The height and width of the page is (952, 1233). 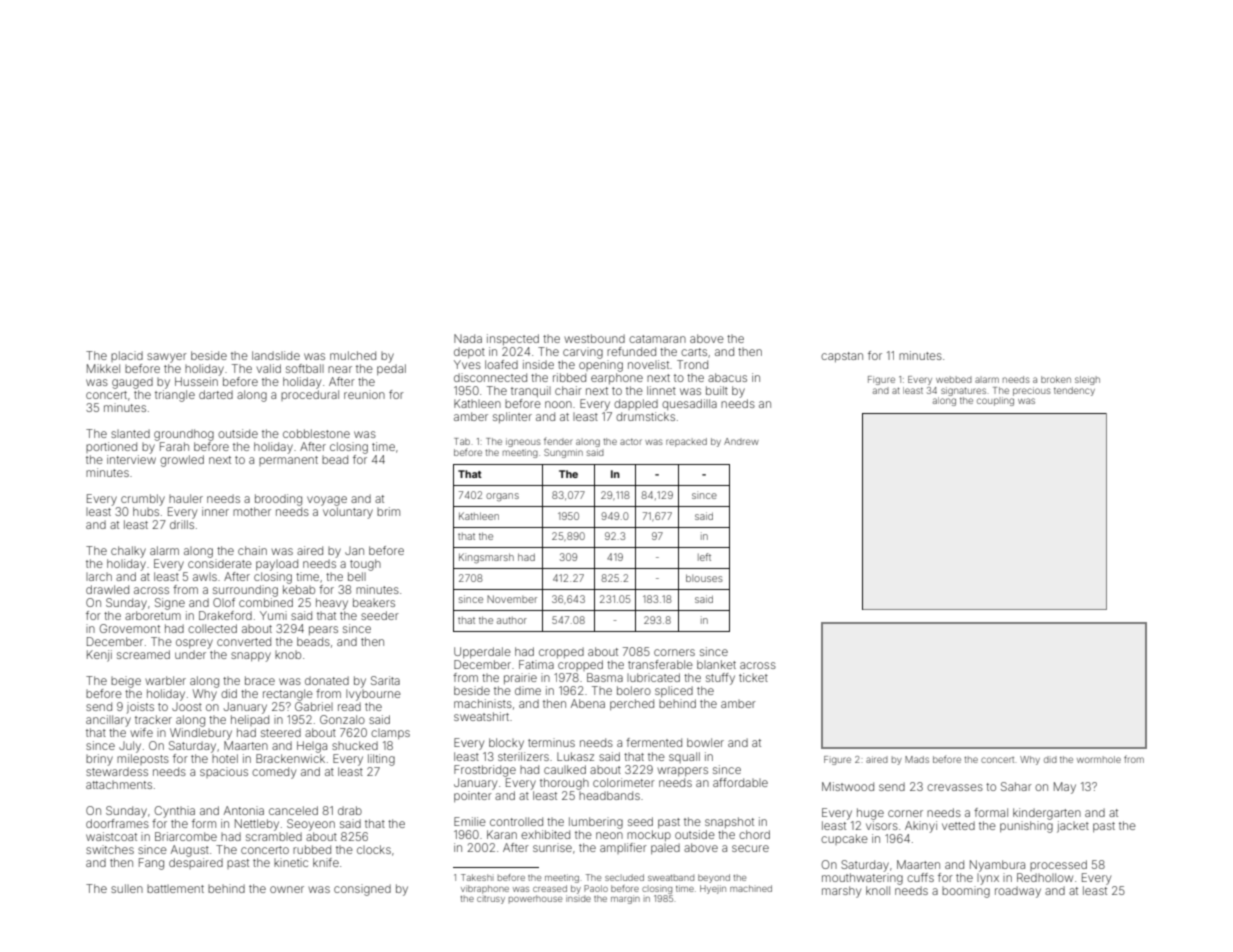 What do you see at coordinates (842, 357) in the page?
I see `capstan` at bounding box center [842, 357].
